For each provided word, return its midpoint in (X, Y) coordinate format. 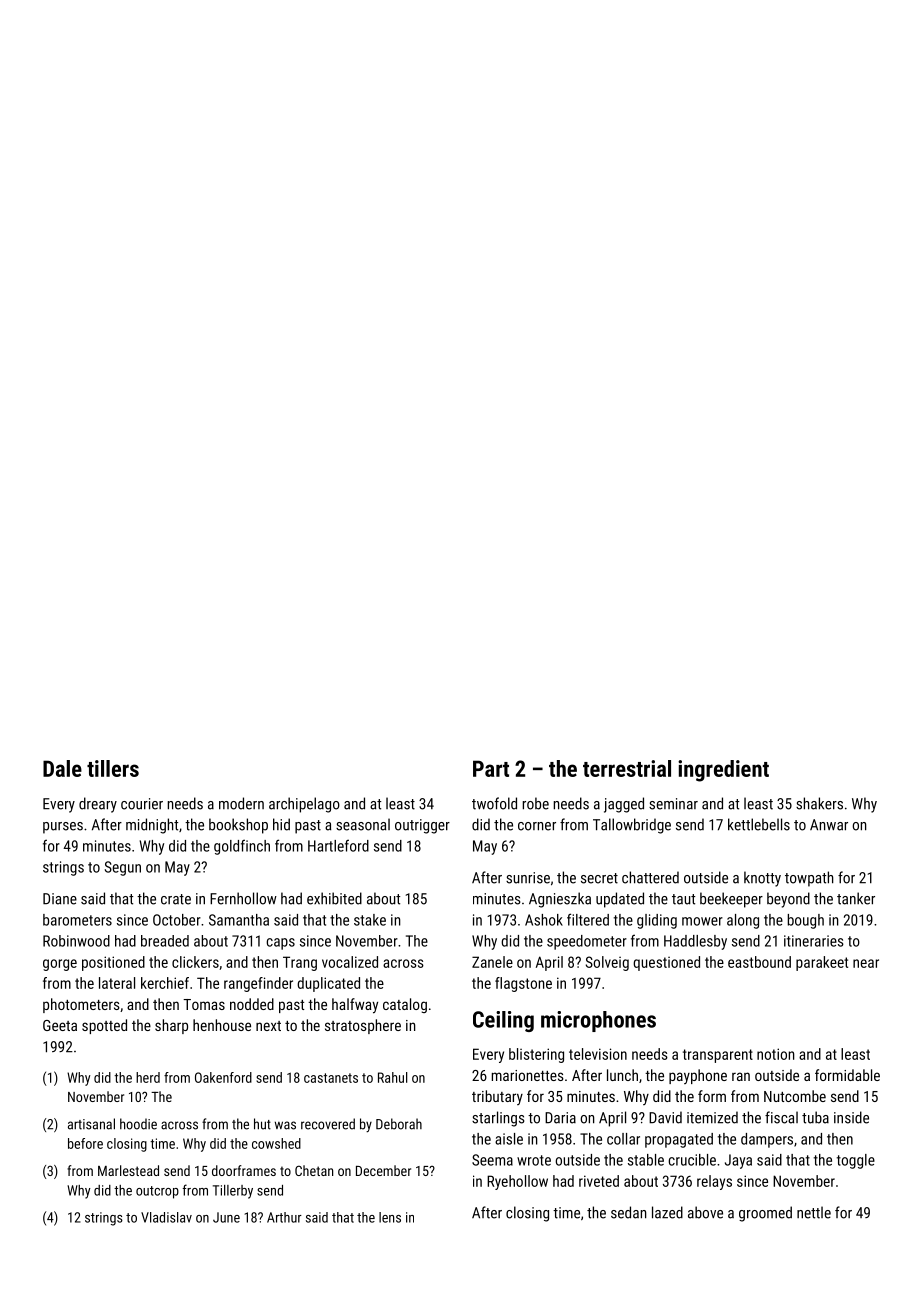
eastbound (759, 962)
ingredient (723, 771)
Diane (60, 899)
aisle (509, 1139)
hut (262, 1124)
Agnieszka (560, 900)
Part (491, 768)
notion (776, 1054)
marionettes (528, 1075)
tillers (113, 768)
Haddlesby (695, 942)
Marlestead (128, 1170)
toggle (856, 1161)
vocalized (350, 962)
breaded (165, 941)
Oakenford (223, 1077)
